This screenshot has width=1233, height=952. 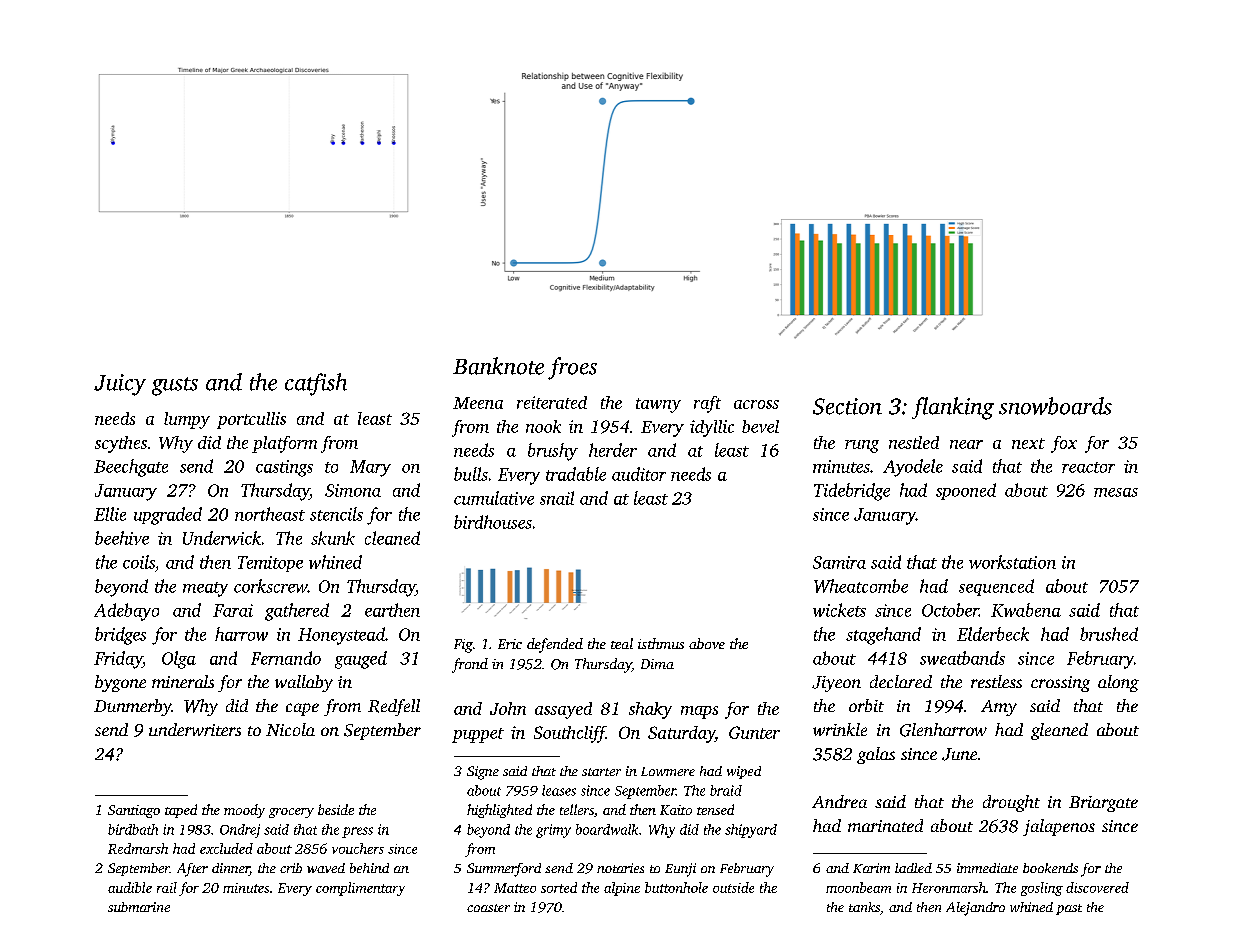 I want to click on Samira, so click(x=839, y=562).
